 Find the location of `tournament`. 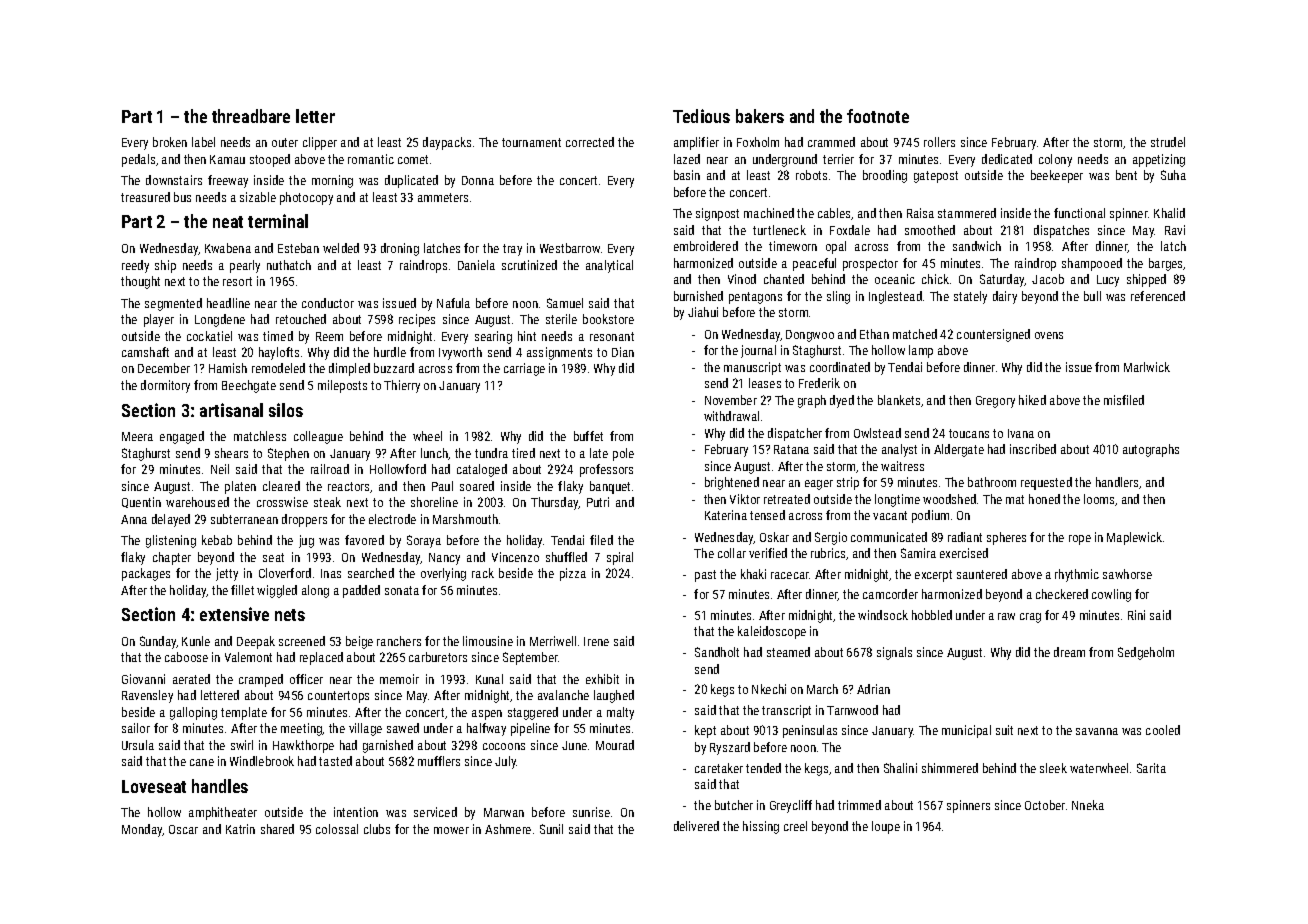

tournament is located at coordinates (531, 142).
